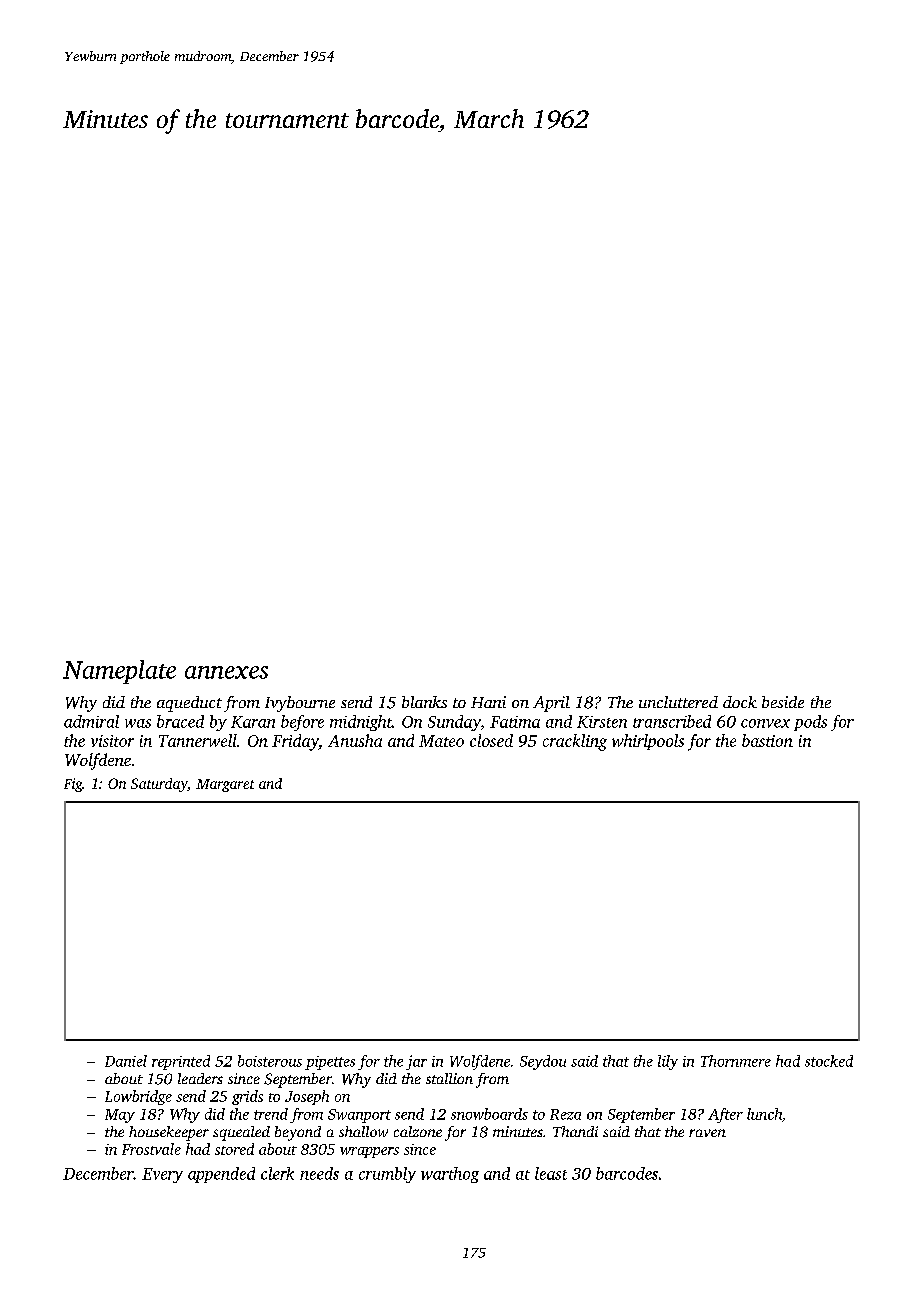  What do you see at coordinates (648, 742) in the document?
I see `whirlpools` at bounding box center [648, 742].
